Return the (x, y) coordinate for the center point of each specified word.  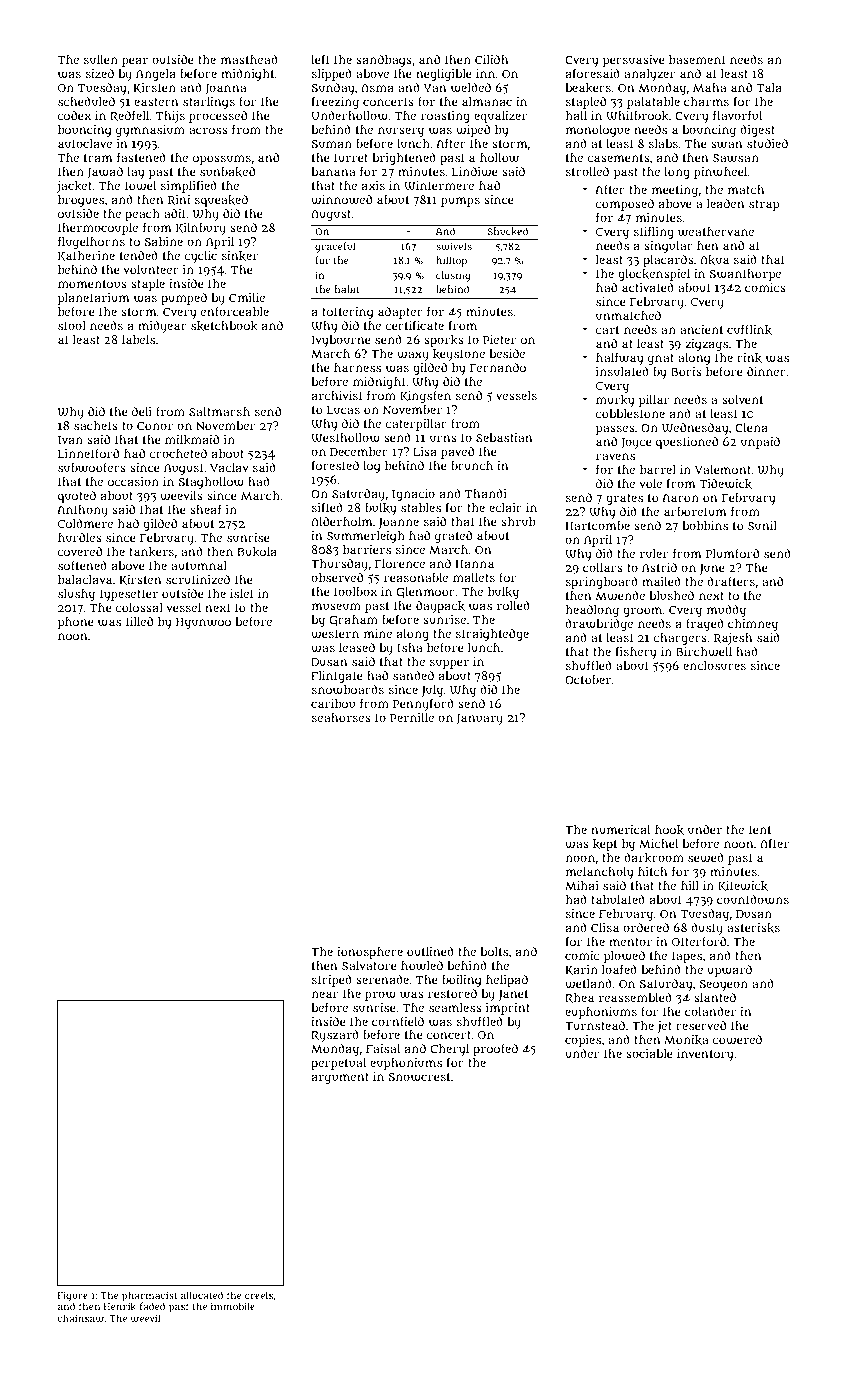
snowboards (348, 690)
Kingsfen (425, 396)
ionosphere (370, 953)
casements (618, 158)
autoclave (85, 143)
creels (259, 1295)
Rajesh (733, 639)
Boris (686, 371)
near (325, 994)
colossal (139, 607)
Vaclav (229, 467)
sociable (649, 1053)
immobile (233, 1306)
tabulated (618, 899)
